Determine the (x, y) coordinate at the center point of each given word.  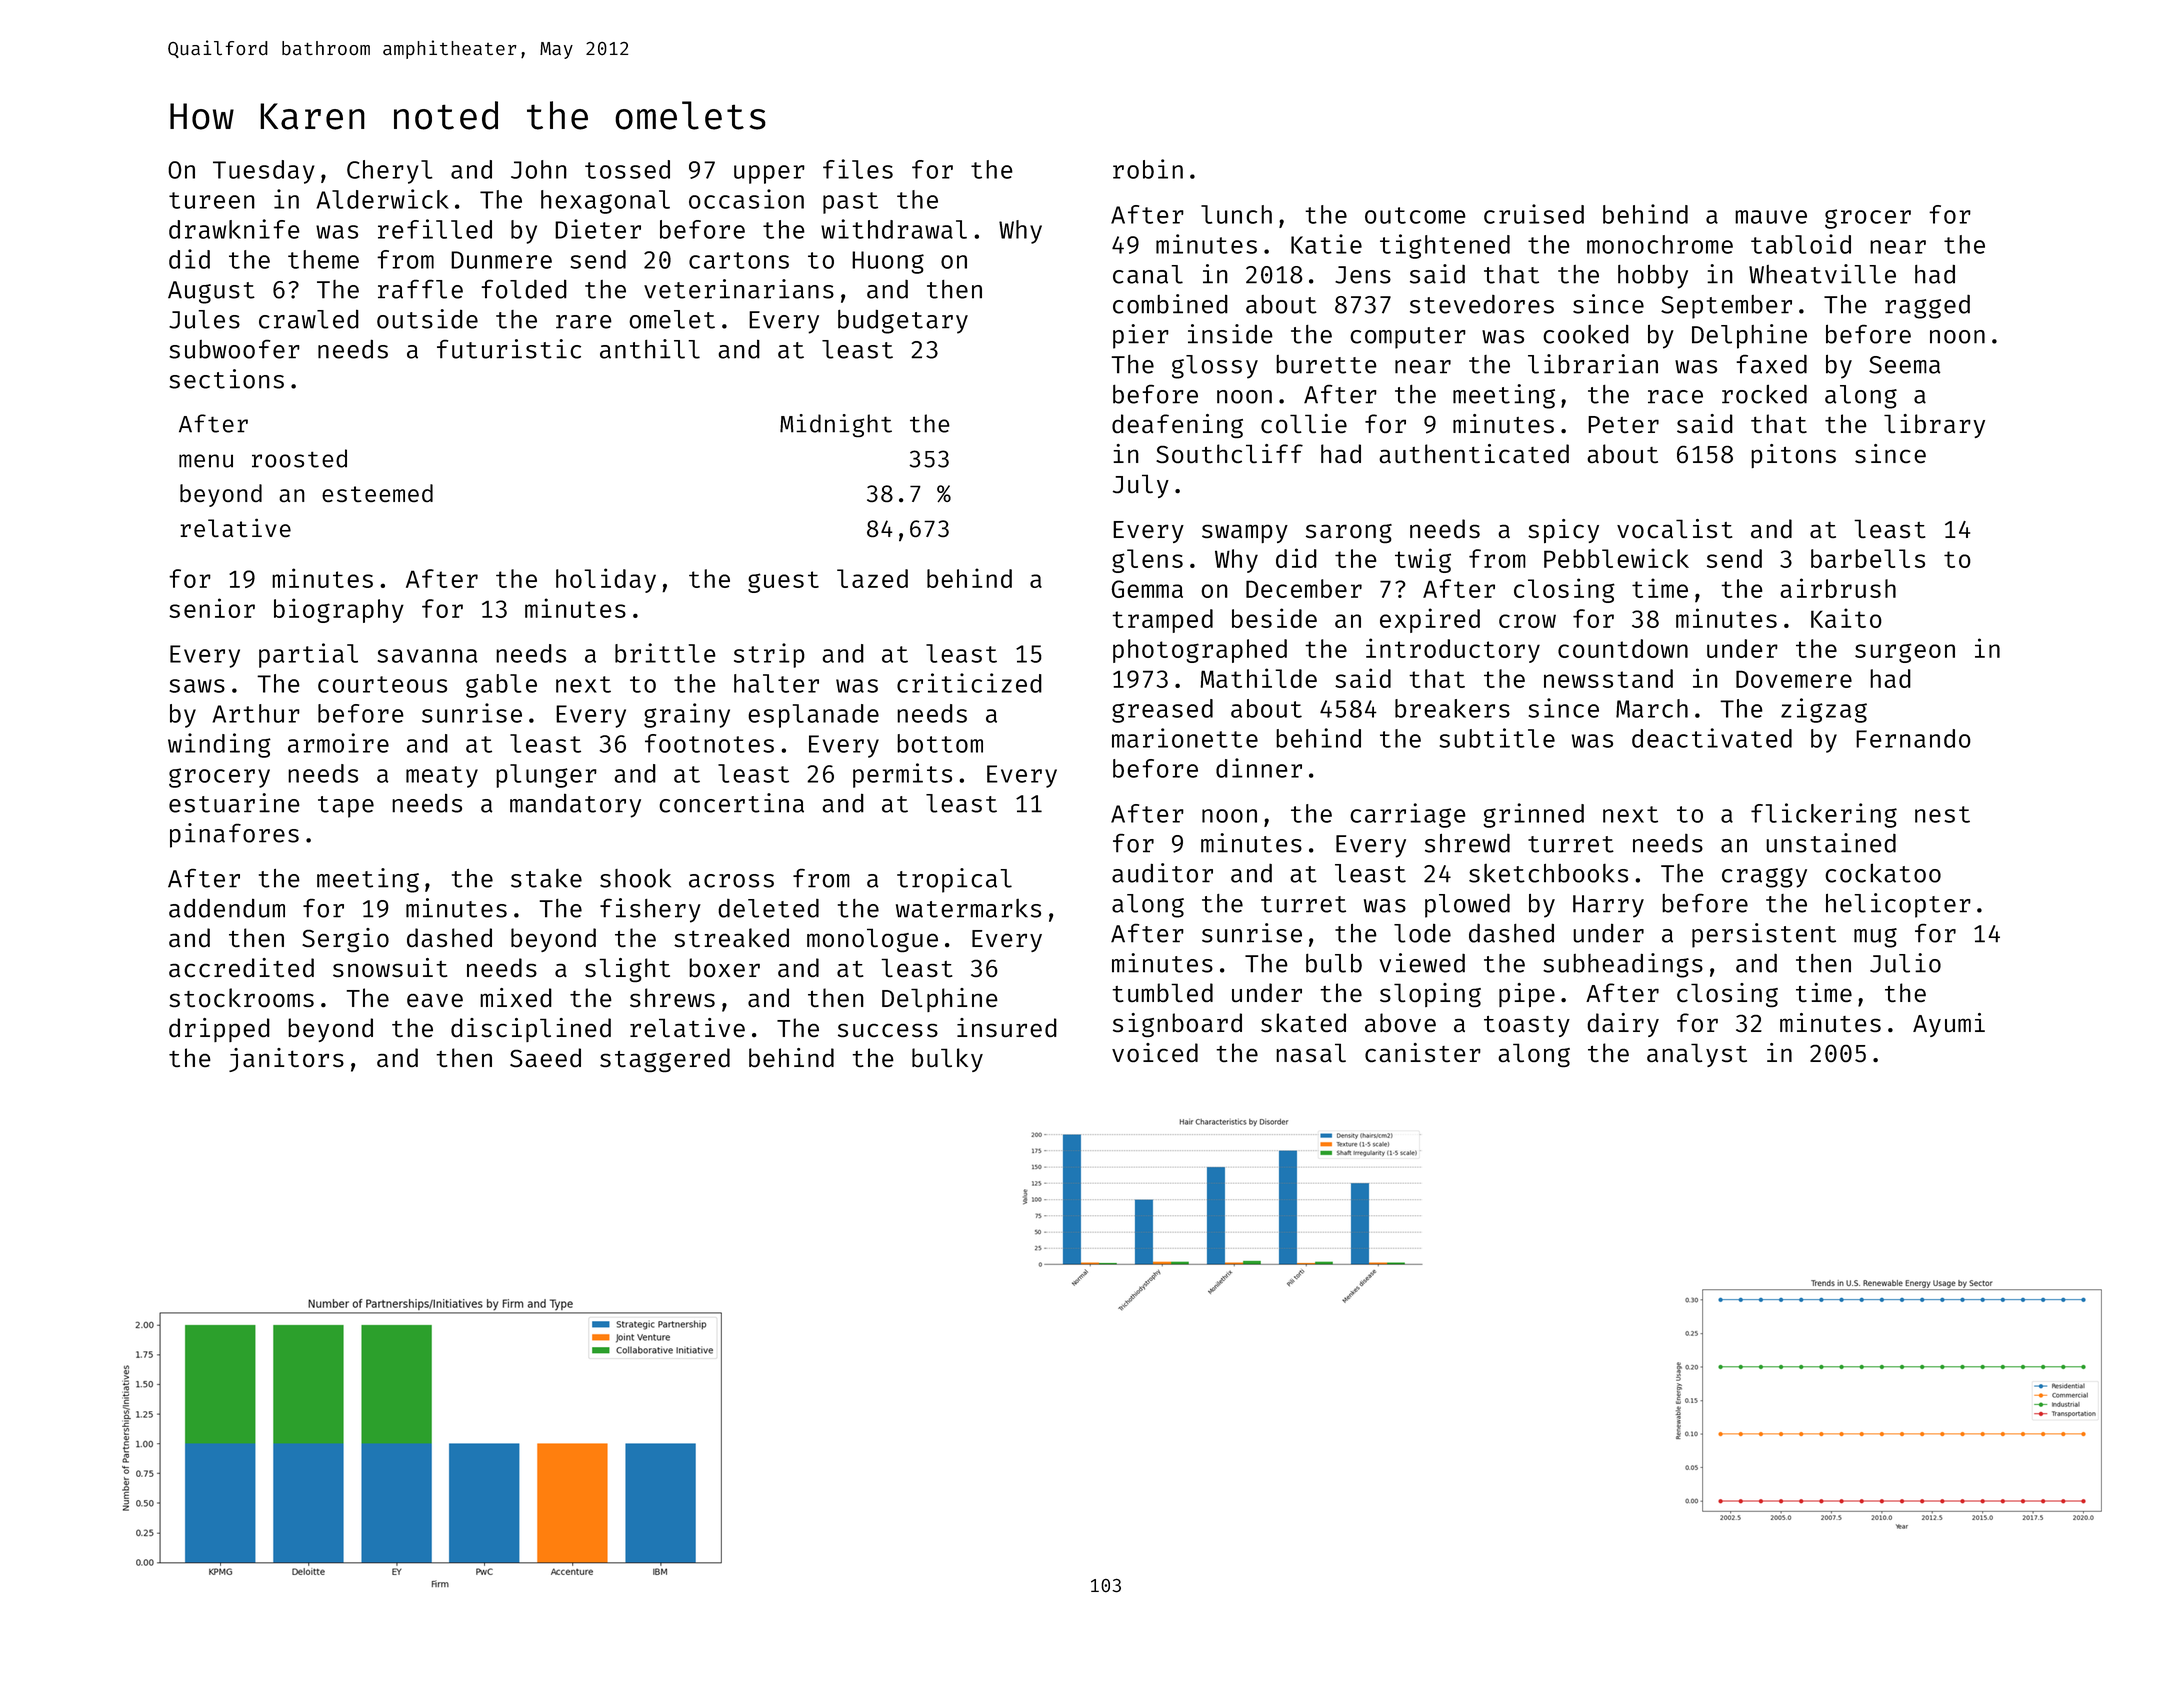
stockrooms (241, 997)
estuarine (234, 803)
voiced (1155, 1052)
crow (1527, 621)
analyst (1697, 1055)
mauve (1771, 217)
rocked (1764, 394)
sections (226, 379)
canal (1148, 274)
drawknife (234, 229)
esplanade (813, 716)
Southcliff (1229, 453)
